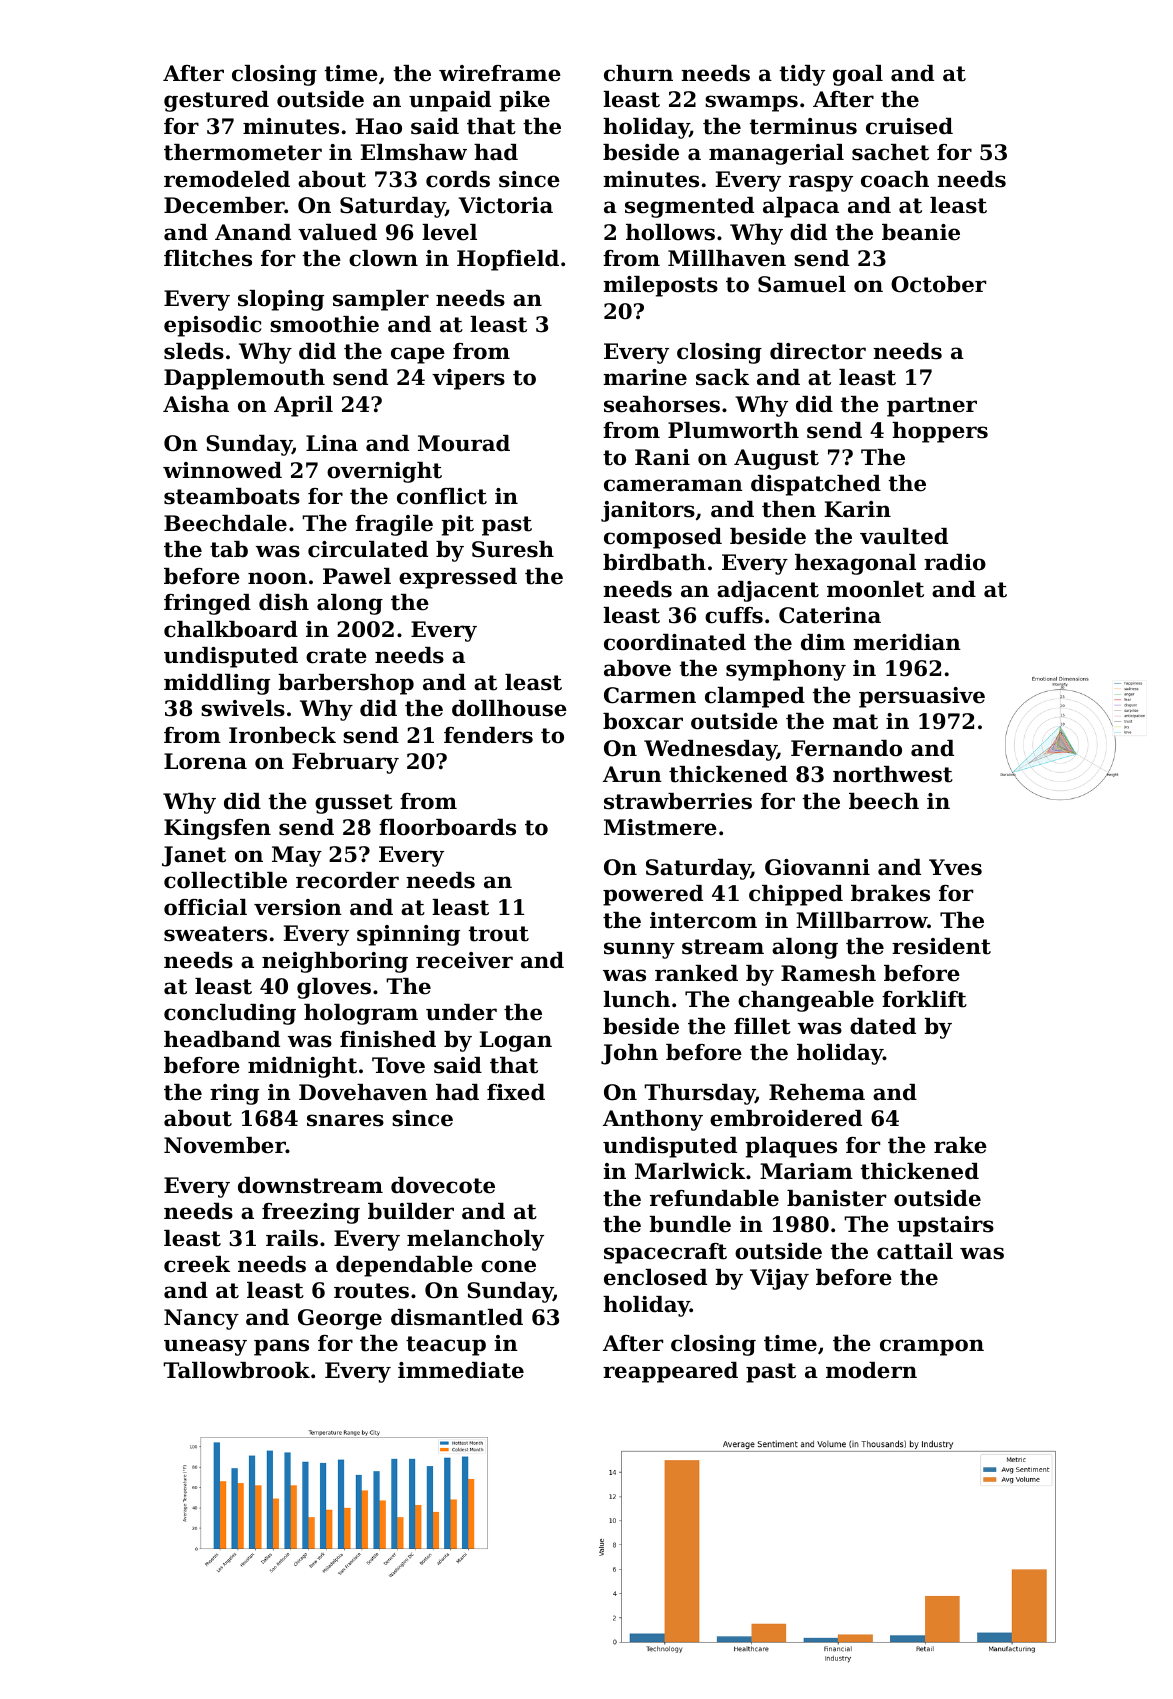 This image has height=1699, width=1173. I want to click on Kingsfen, so click(217, 829).
